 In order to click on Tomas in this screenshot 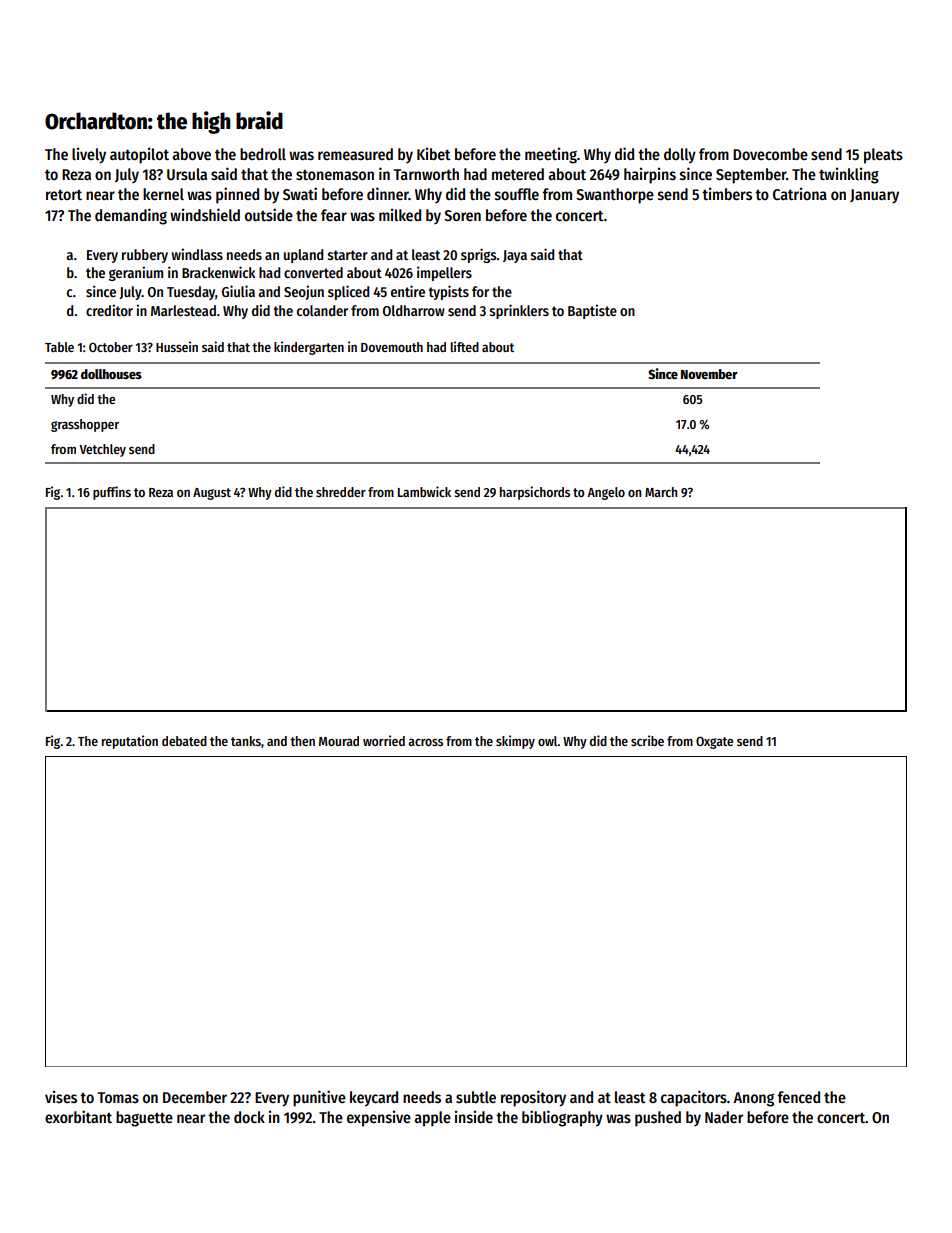, I will do `click(118, 1097)`.
